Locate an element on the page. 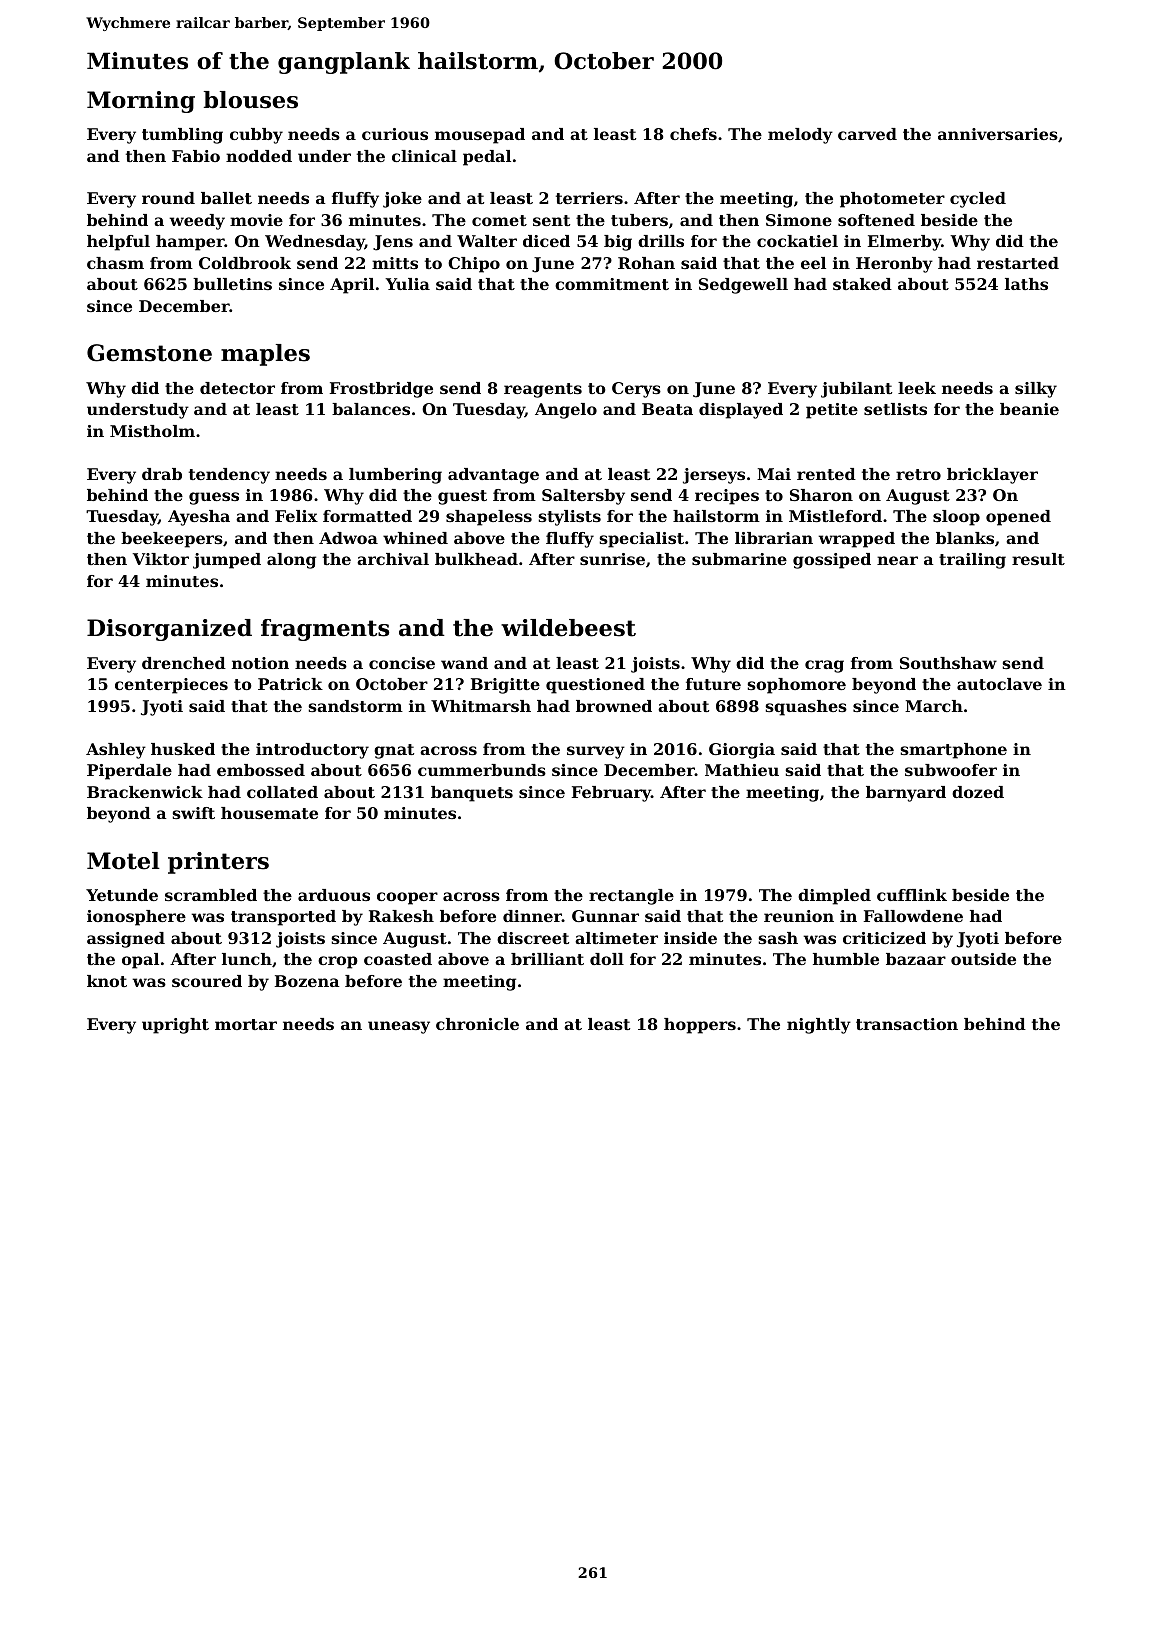 The height and width of the document is (1635, 1156). Morning is located at coordinates (141, 102).
